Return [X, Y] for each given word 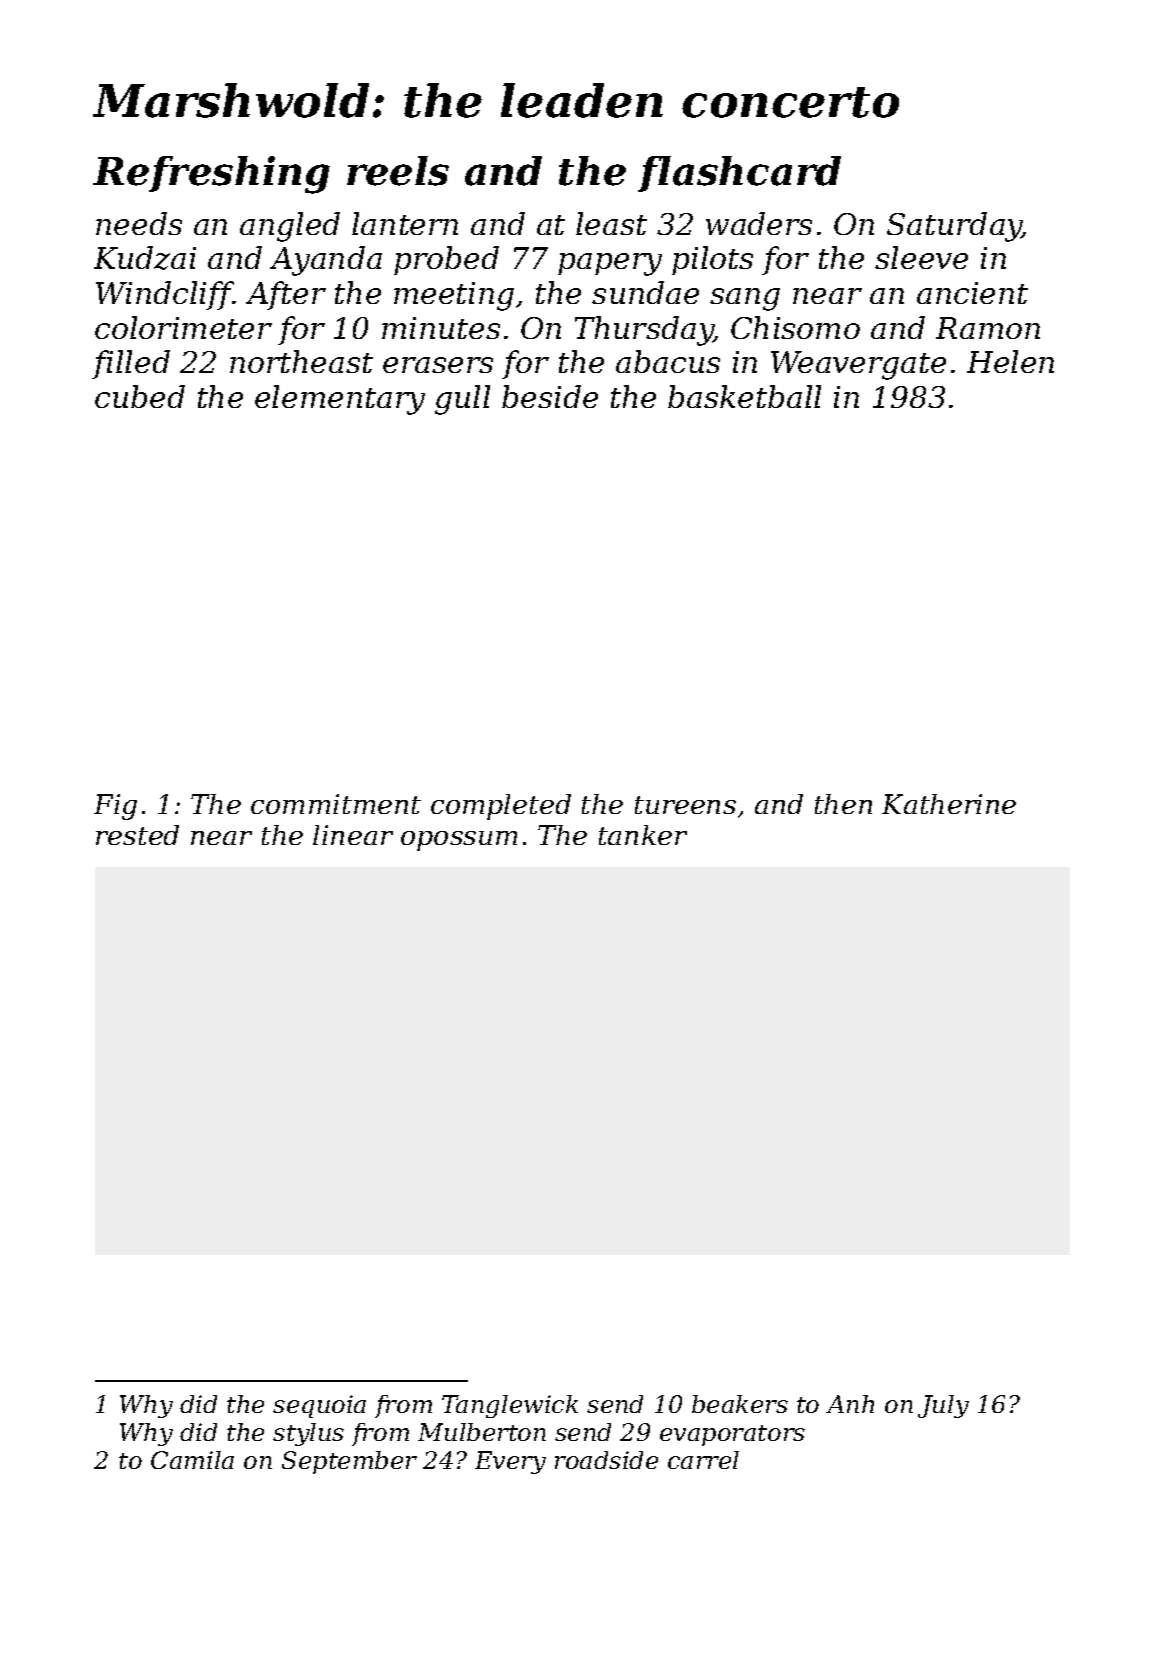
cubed [140, 396]
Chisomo [795, 327]
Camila [192, 1460]
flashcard [739, 174]
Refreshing [211, 175]
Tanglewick [510, 1406]
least [611, 223]
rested [137, 835]
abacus [668, 361]
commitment [336, 804]
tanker [643, 835]
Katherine [949, 804]
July [943, 1406]
